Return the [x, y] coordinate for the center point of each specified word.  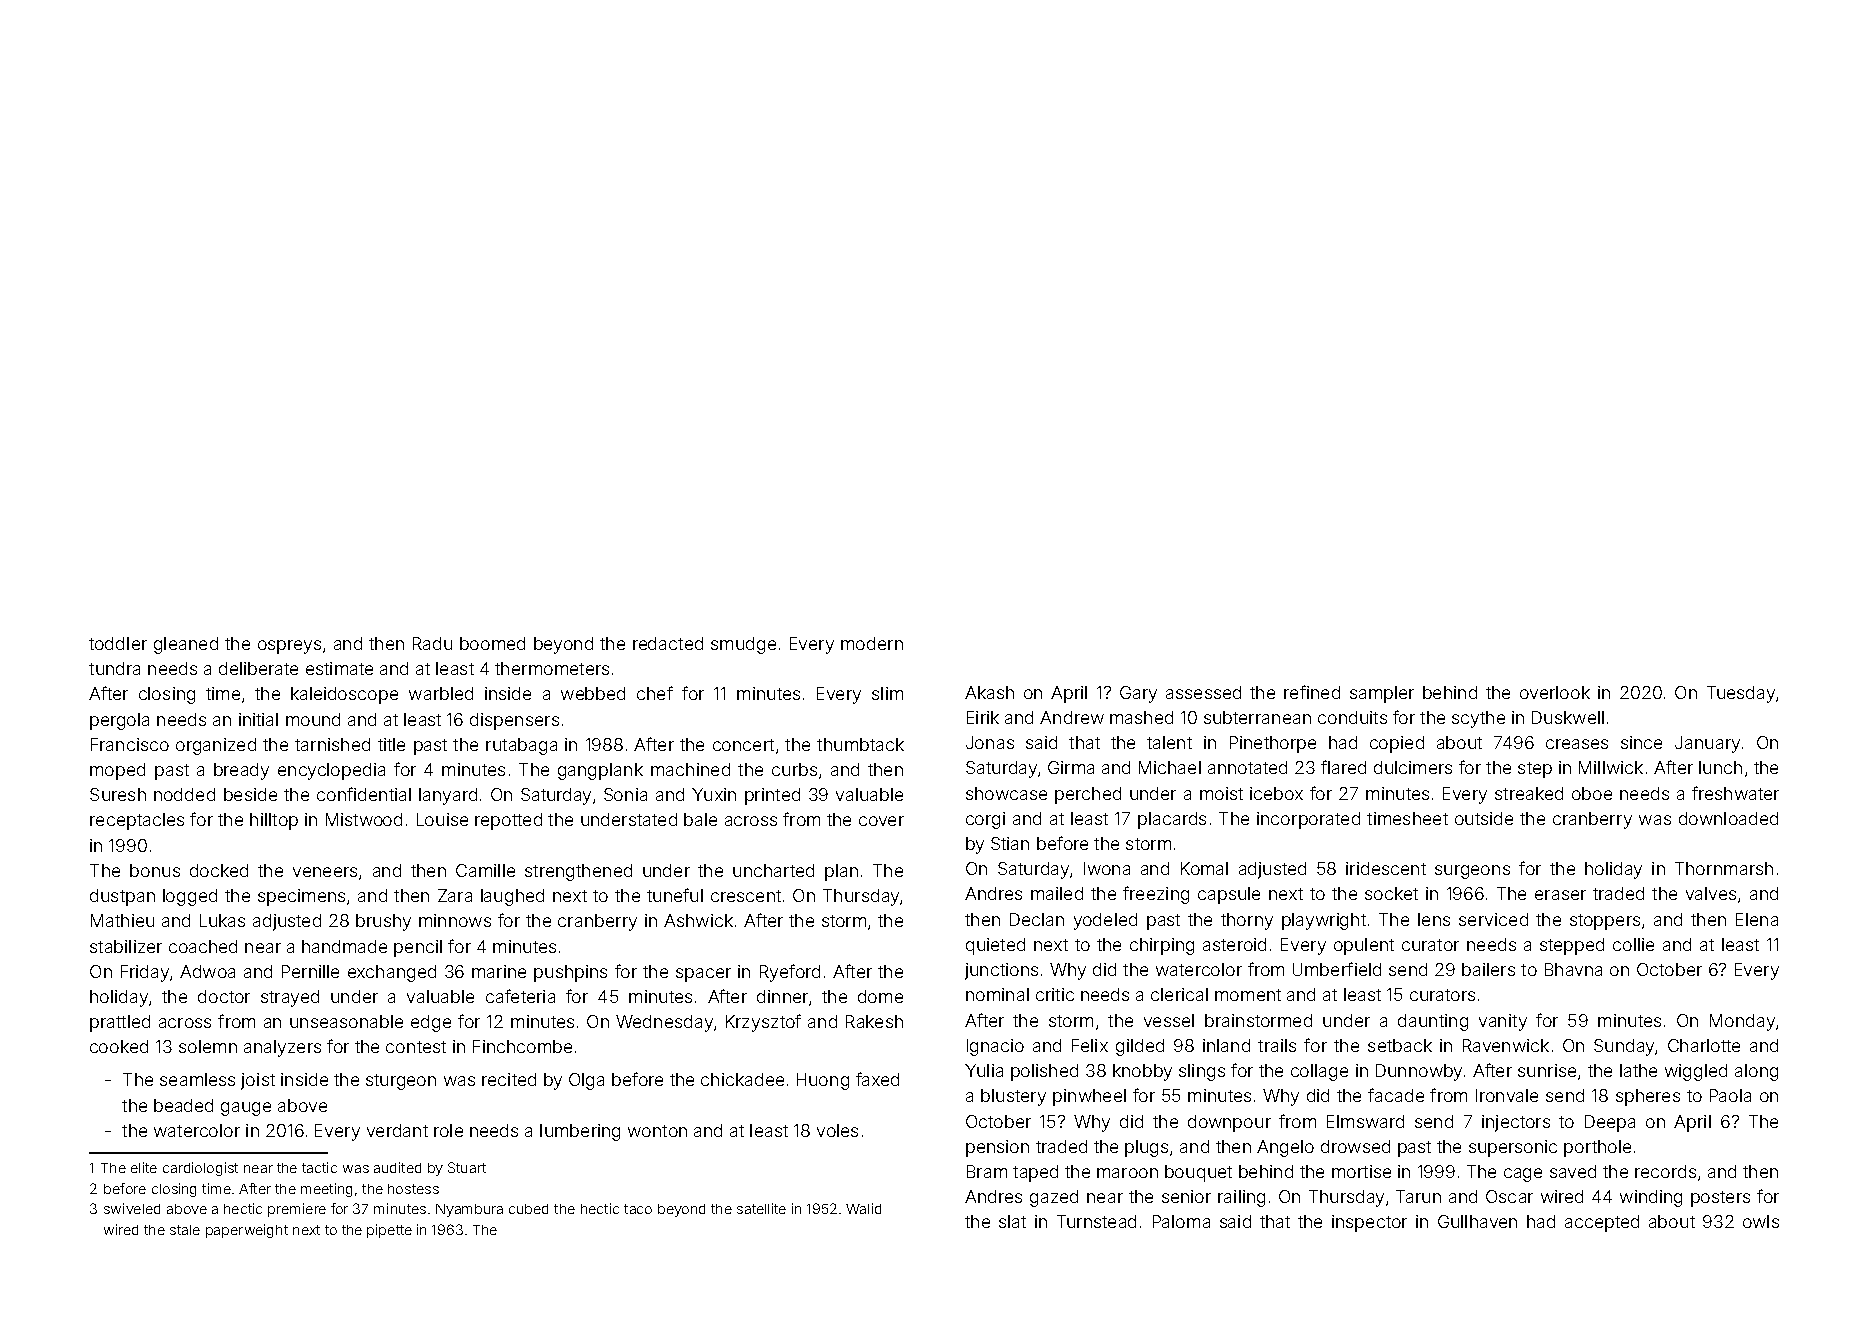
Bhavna [1573, 969]
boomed [492, 643]
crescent [746, 896]
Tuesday [1741, 694]
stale [185, 1230]
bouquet [1198, 1173]
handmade [344, 946]
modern [872, 643]
